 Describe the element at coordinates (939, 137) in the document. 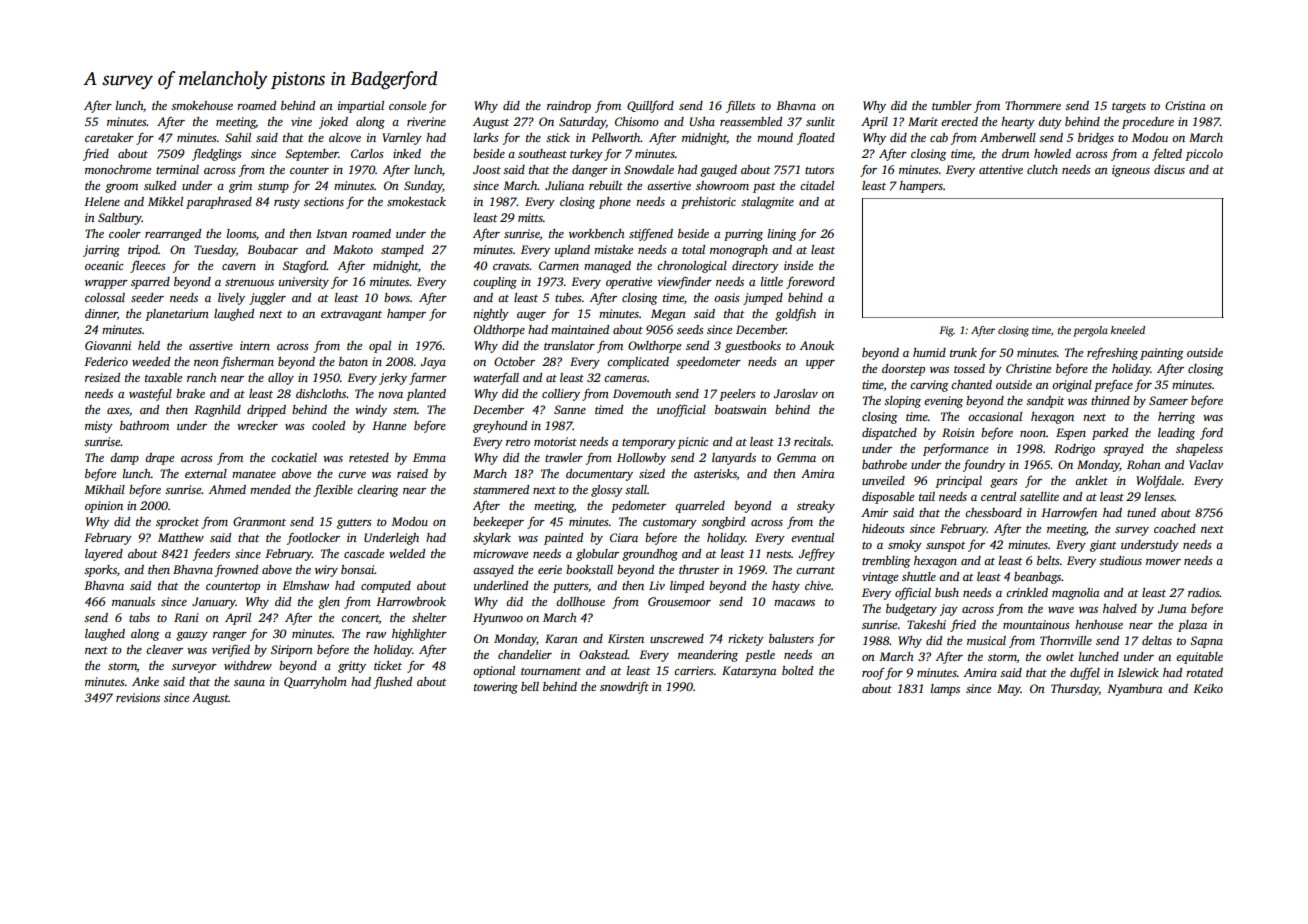

I see `cab` at that location.
